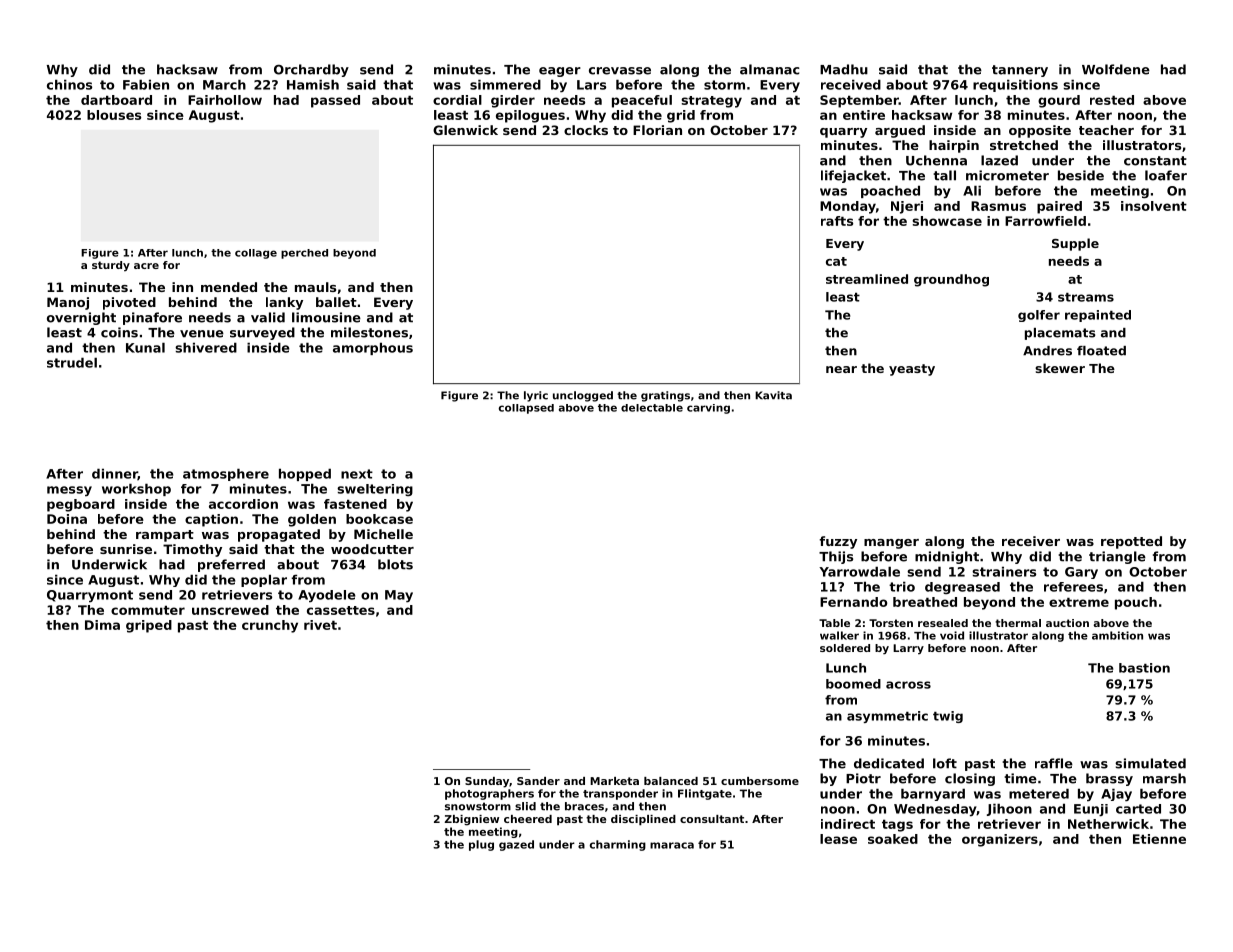 Image resolution: width=1233 pixels, height=952 pixels. Describe the element at coordinates (1101, 351) in the page. I see `floated` at that location.
